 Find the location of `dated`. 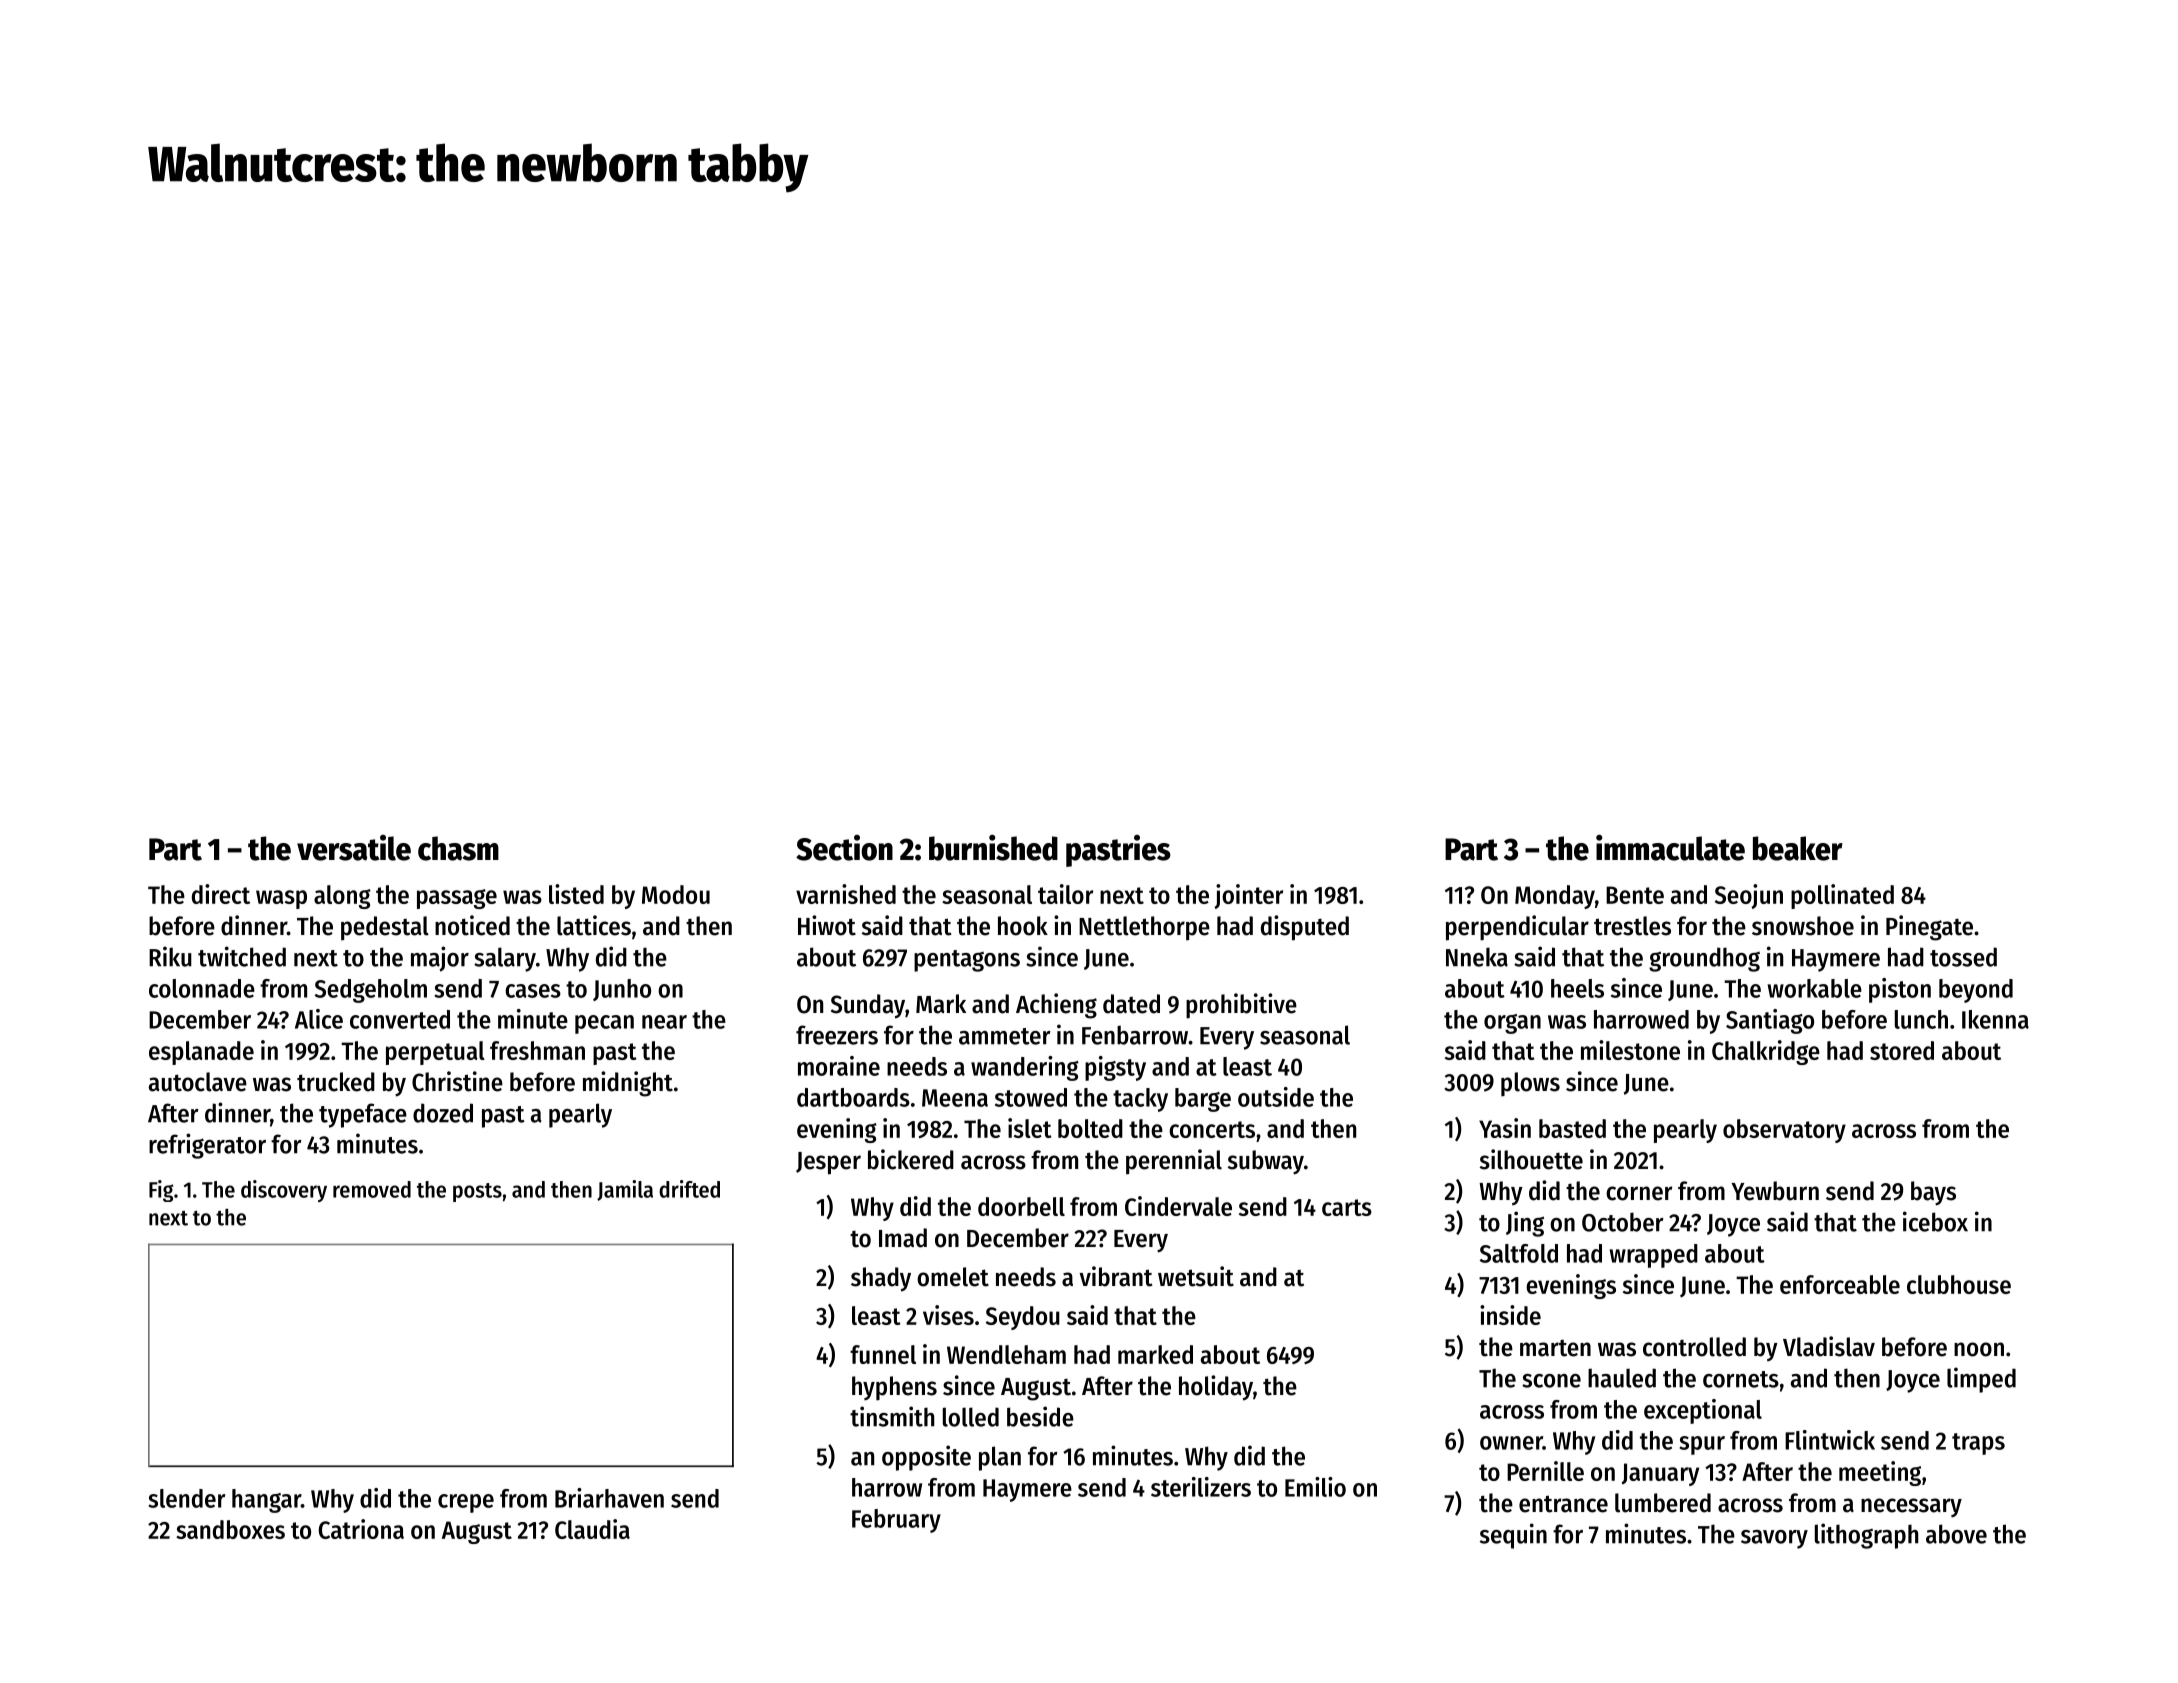

dated is located at coordinates (1131, 1004).
